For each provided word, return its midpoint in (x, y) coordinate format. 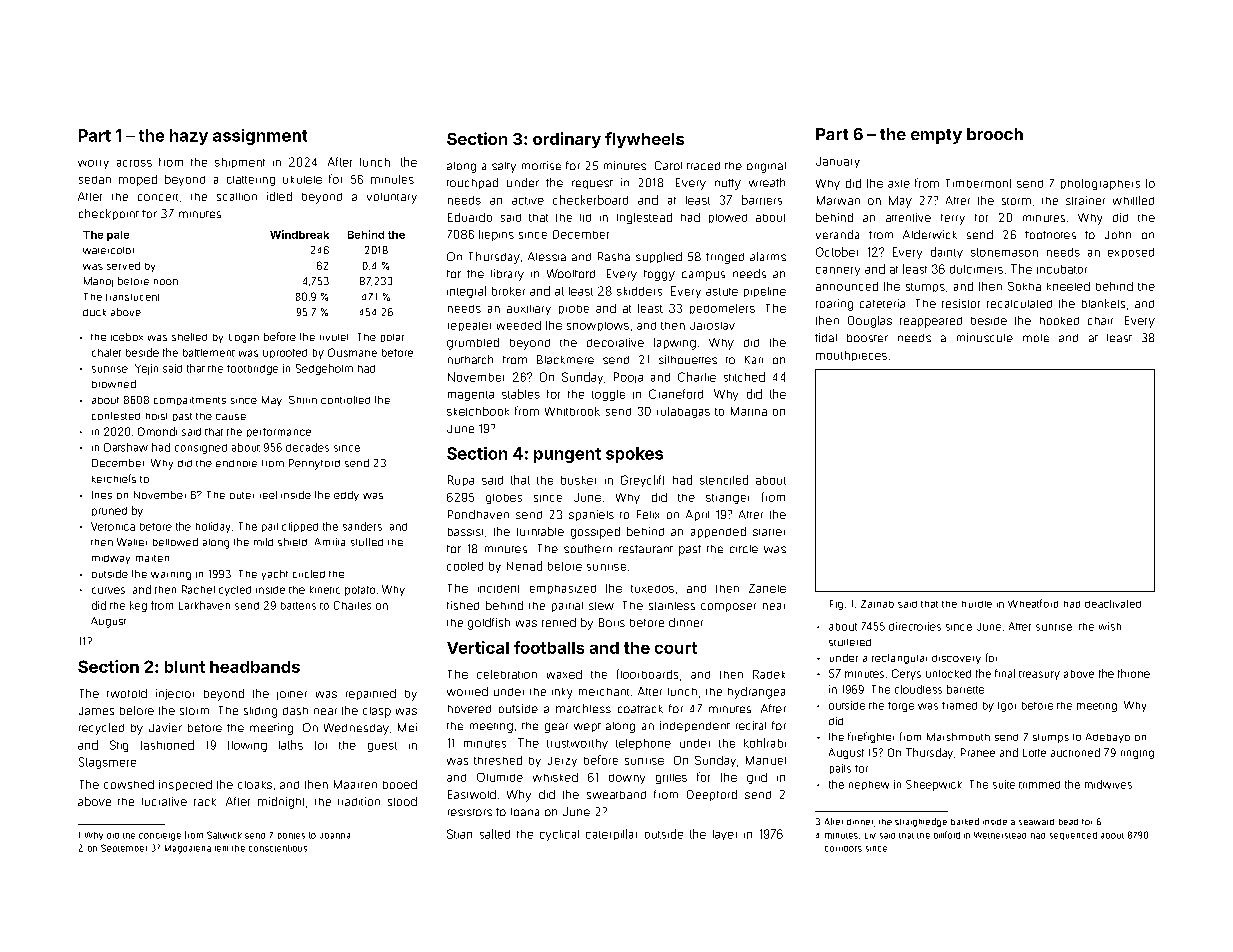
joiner (292, 695)
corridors (843, 849)
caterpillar (611, 834)
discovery (956, 659)
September (124, 848)
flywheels (644, 140)
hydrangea (756, 693)
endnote (236, 463)
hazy (189, 137)
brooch (995, 134)
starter (769, 532)
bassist (465, 532)
